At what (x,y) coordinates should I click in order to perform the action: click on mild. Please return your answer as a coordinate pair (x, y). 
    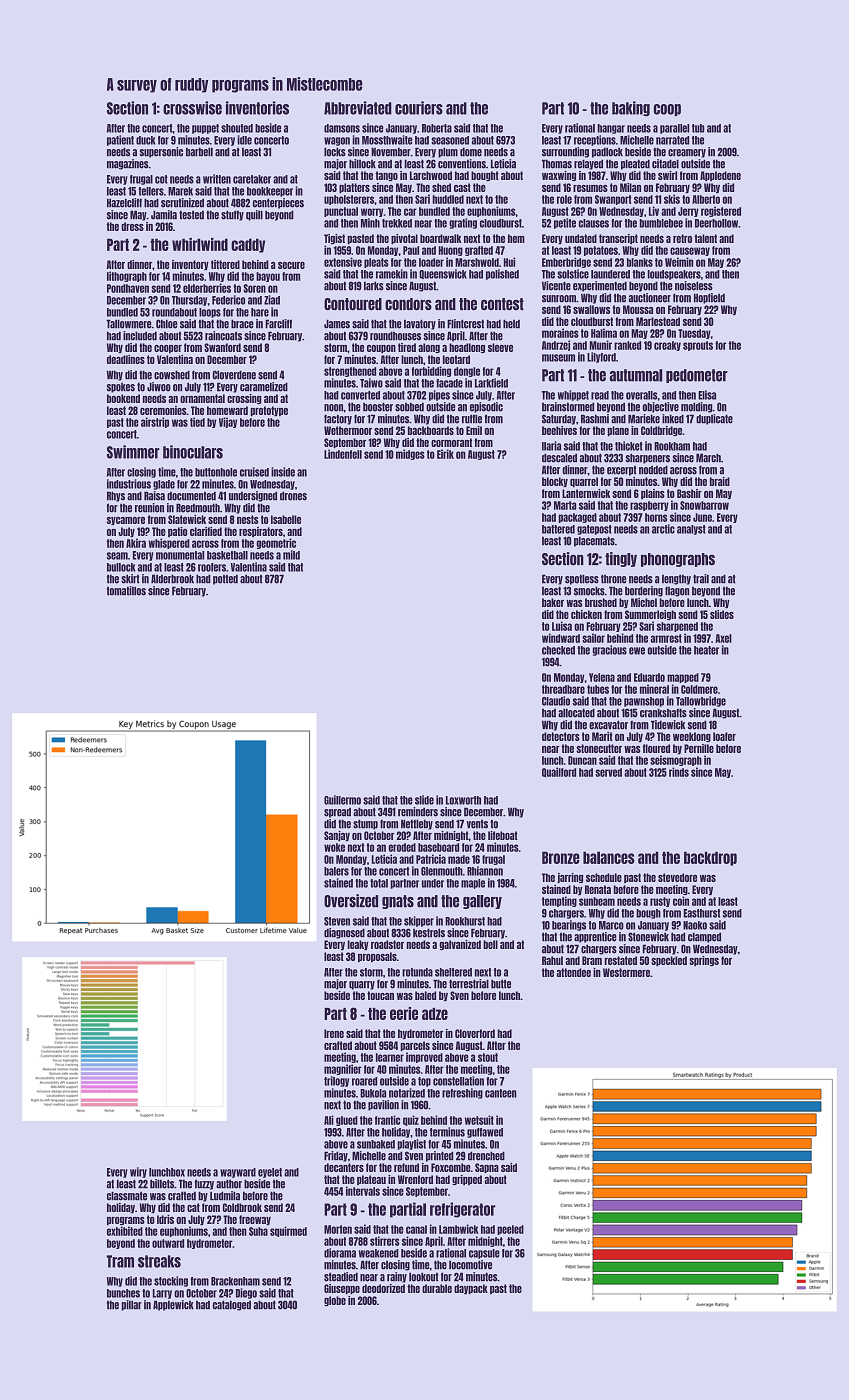
    Looking at the image, I should click on (291, 555).
